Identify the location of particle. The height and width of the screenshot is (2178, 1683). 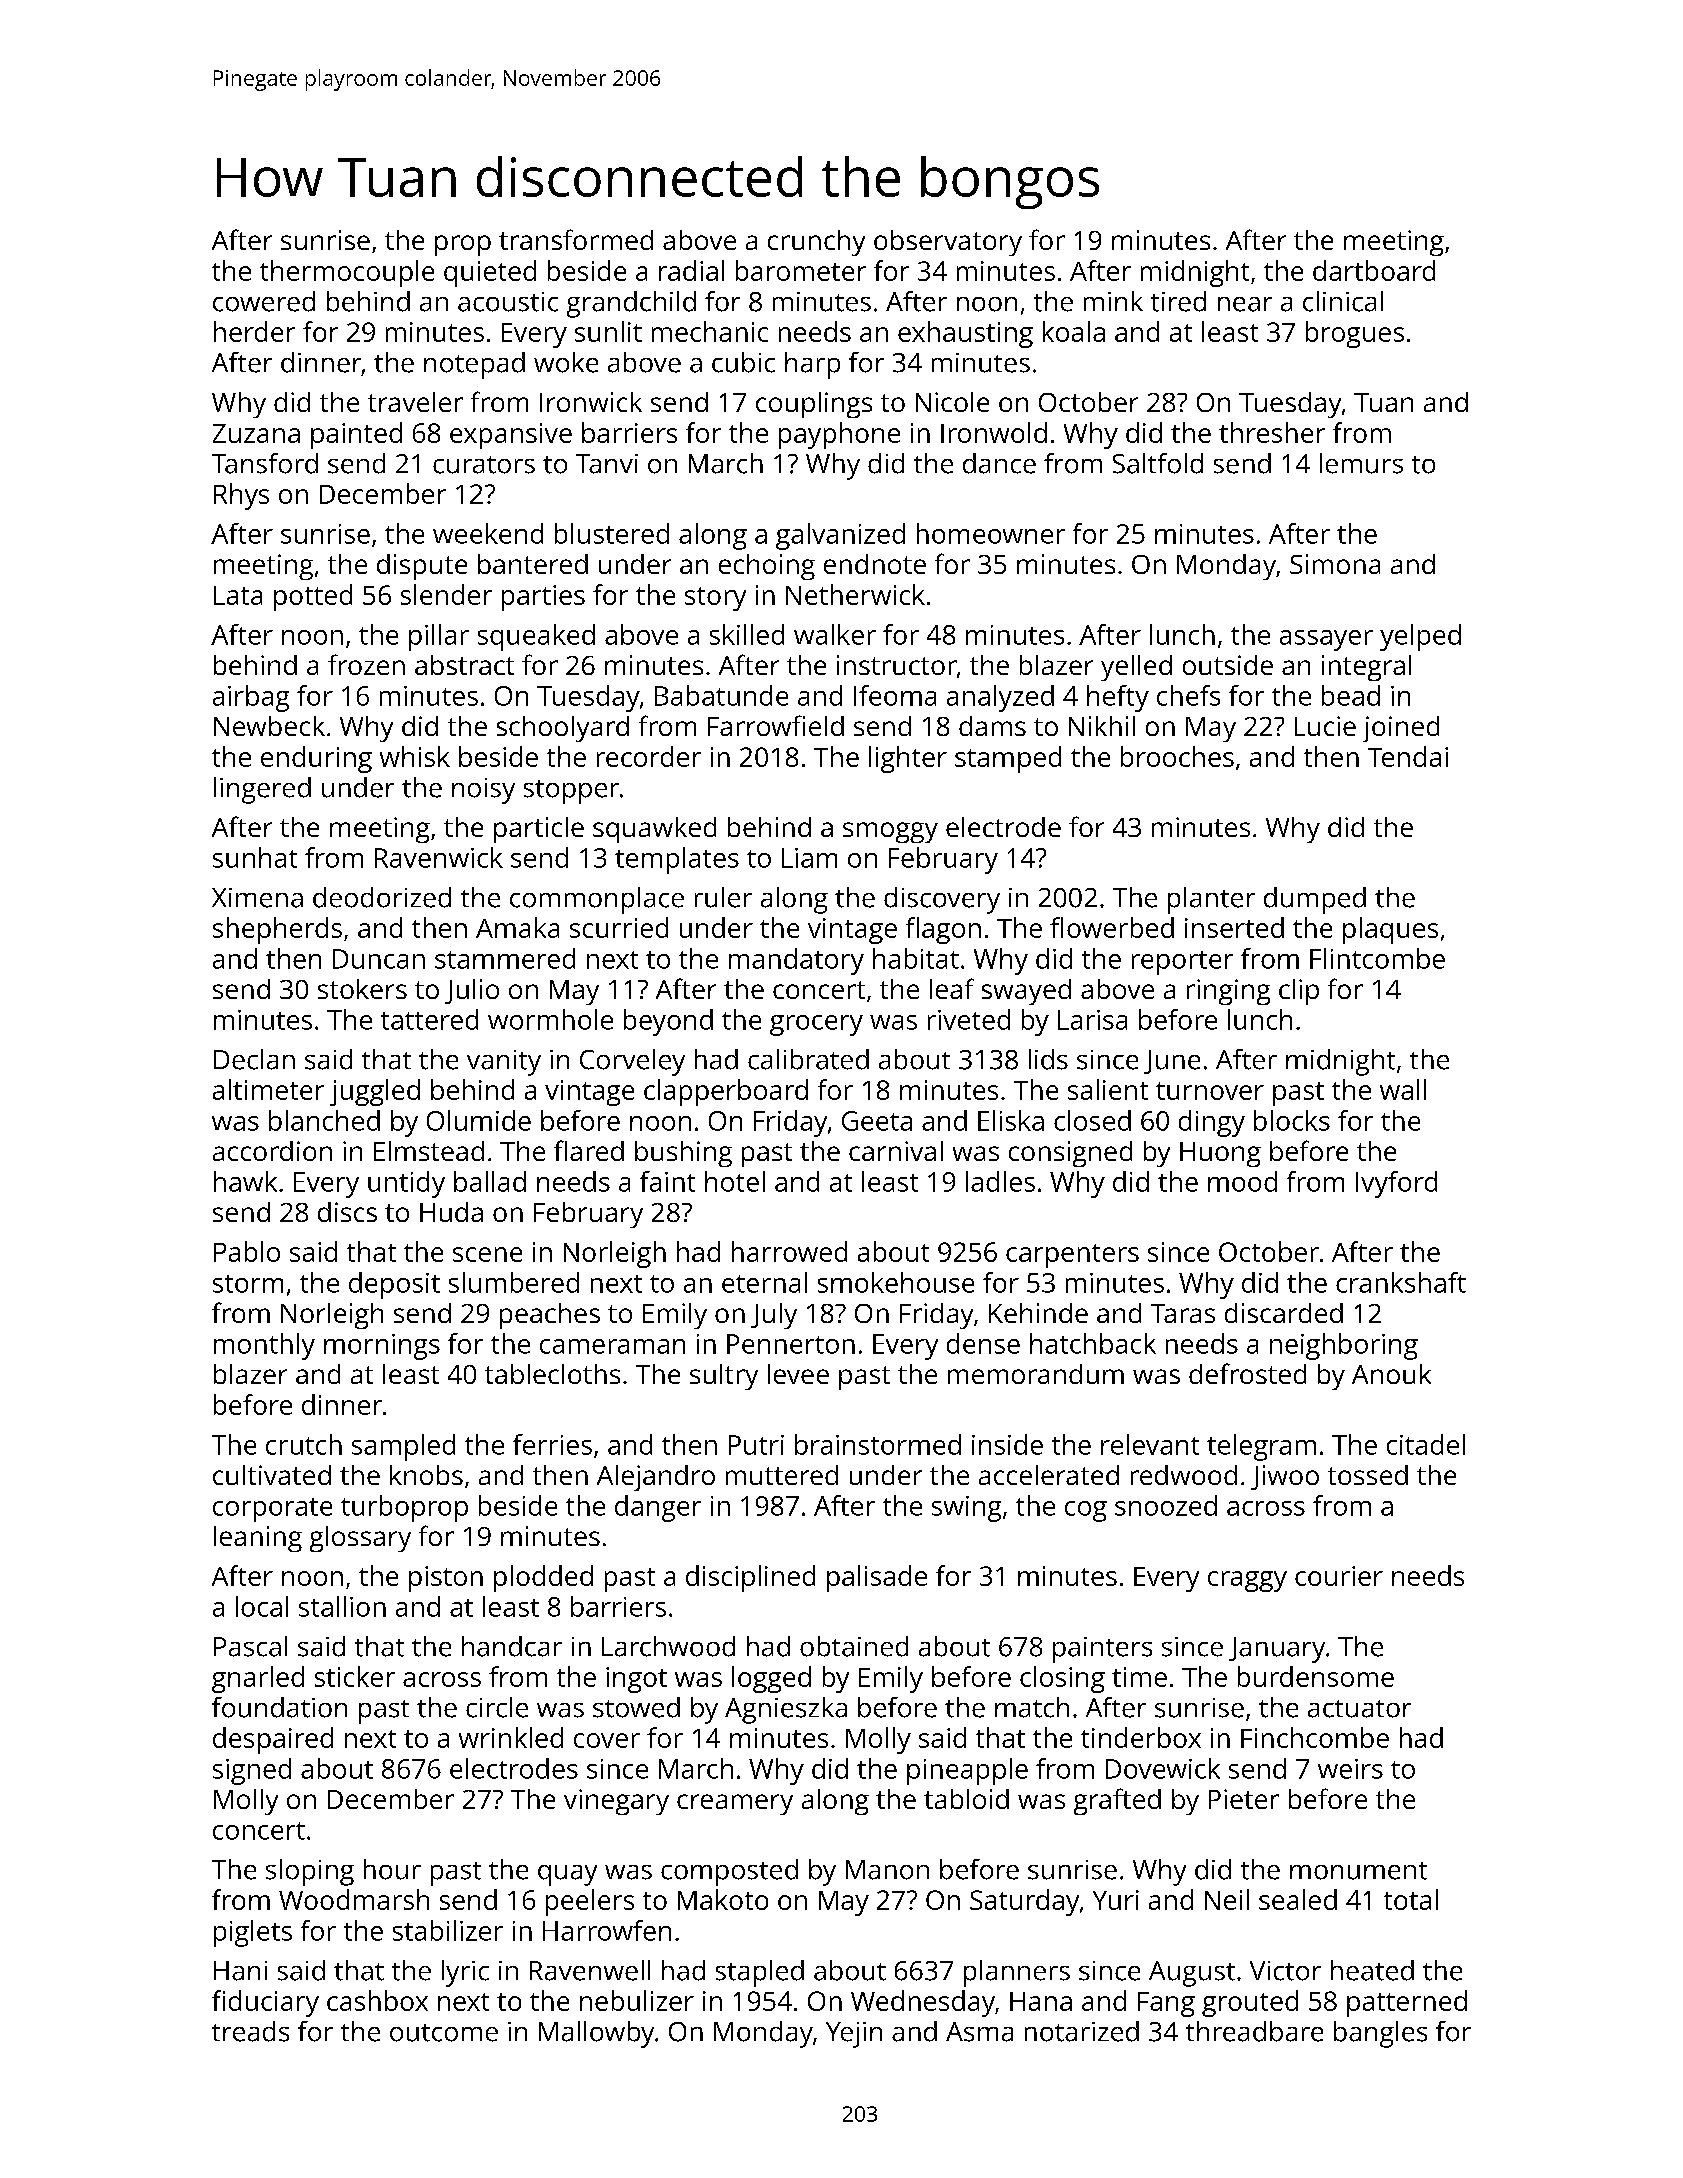
(539, 830).
